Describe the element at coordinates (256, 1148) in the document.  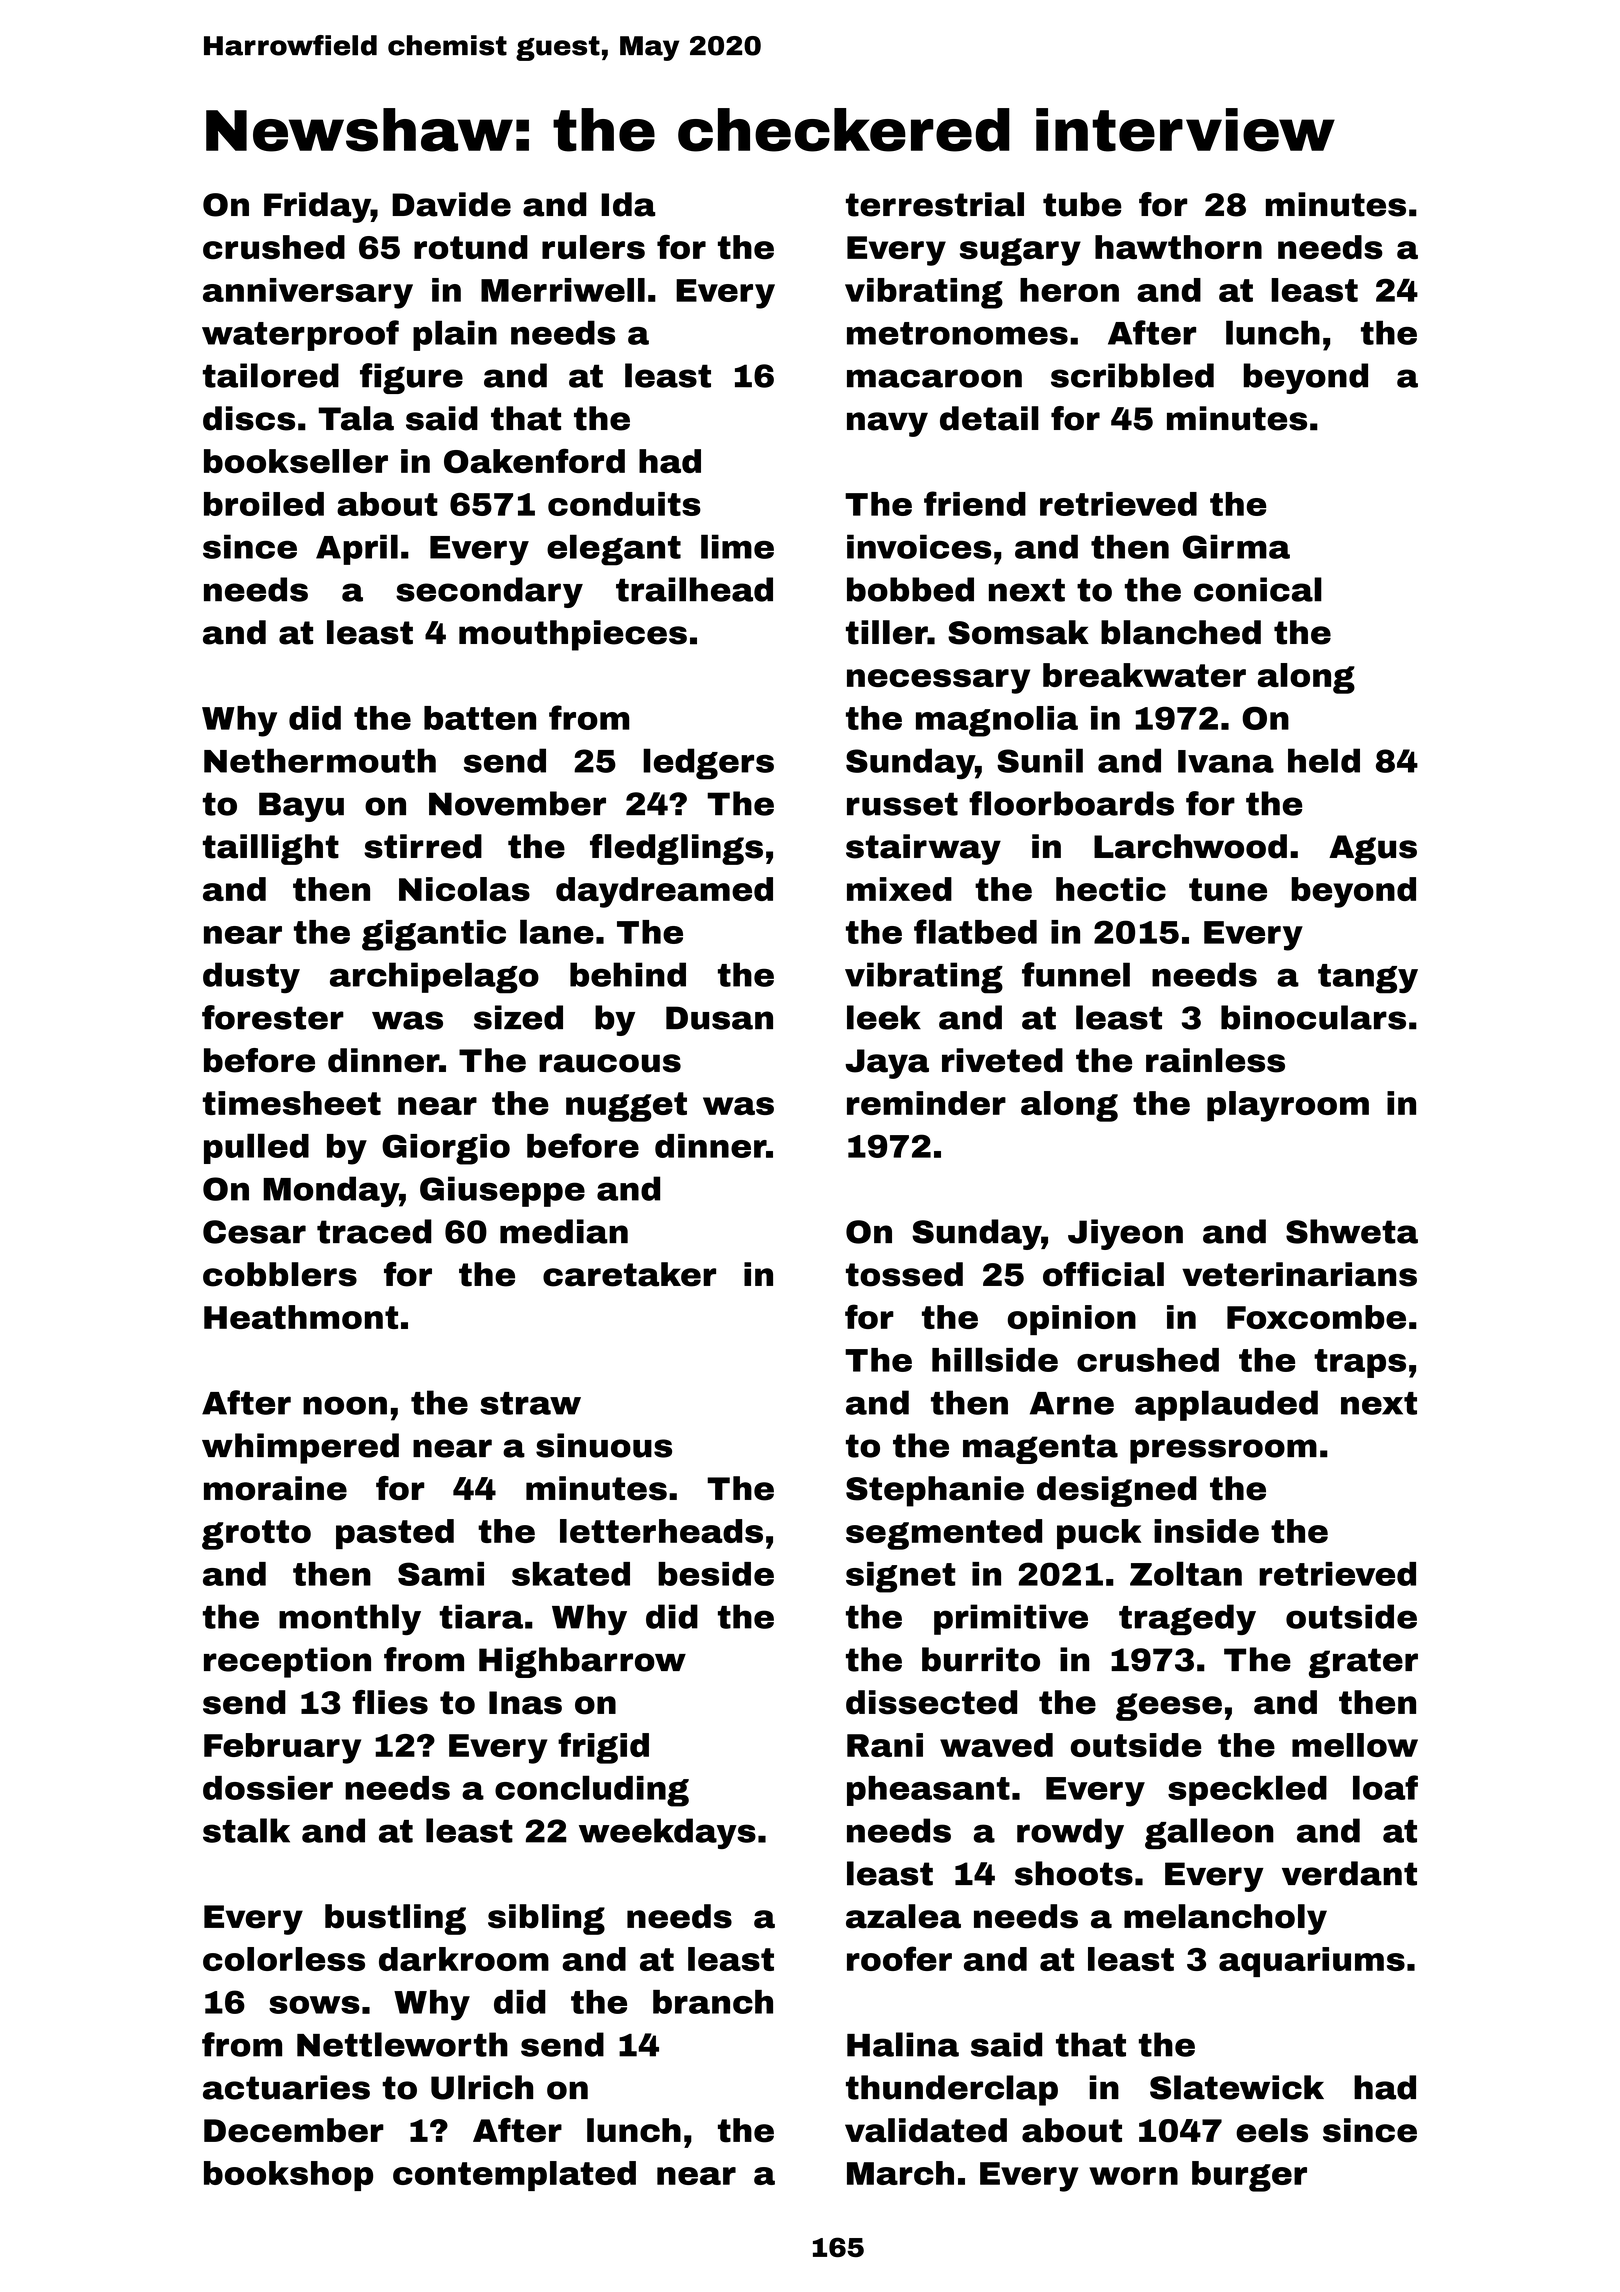
I see `pulled` at that location.
